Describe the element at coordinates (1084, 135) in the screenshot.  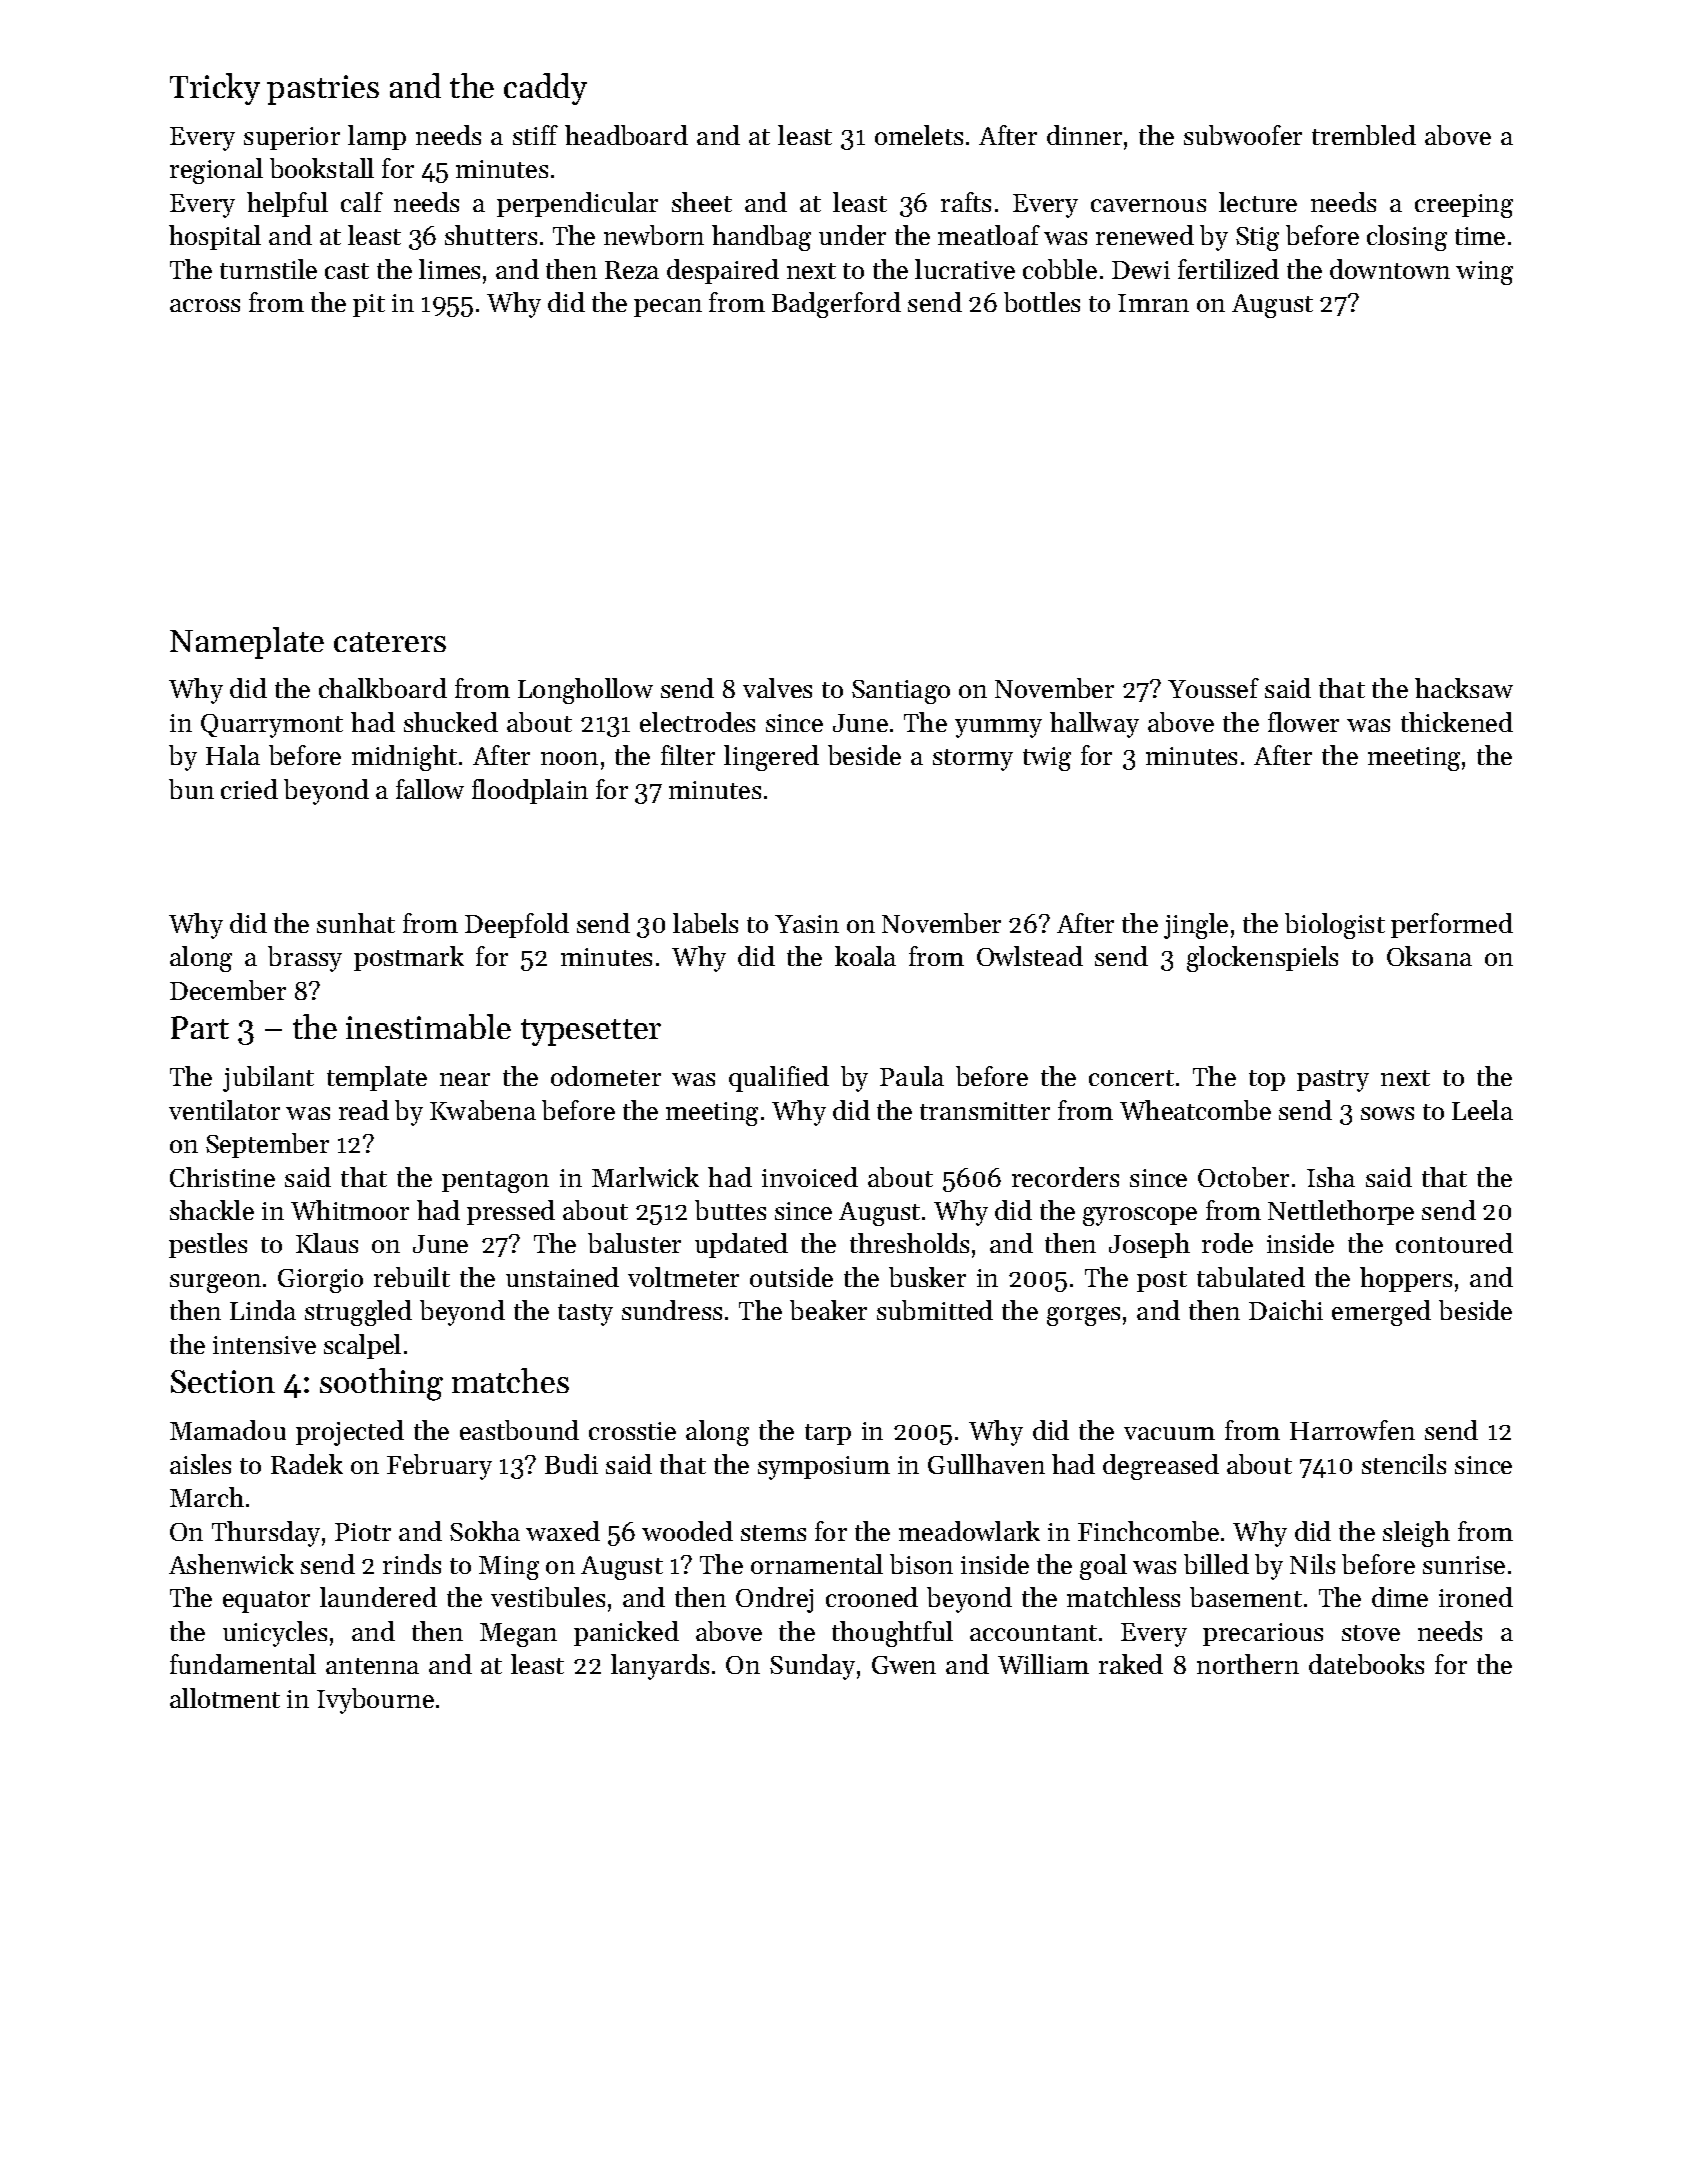
I see `dinner` at that location.
